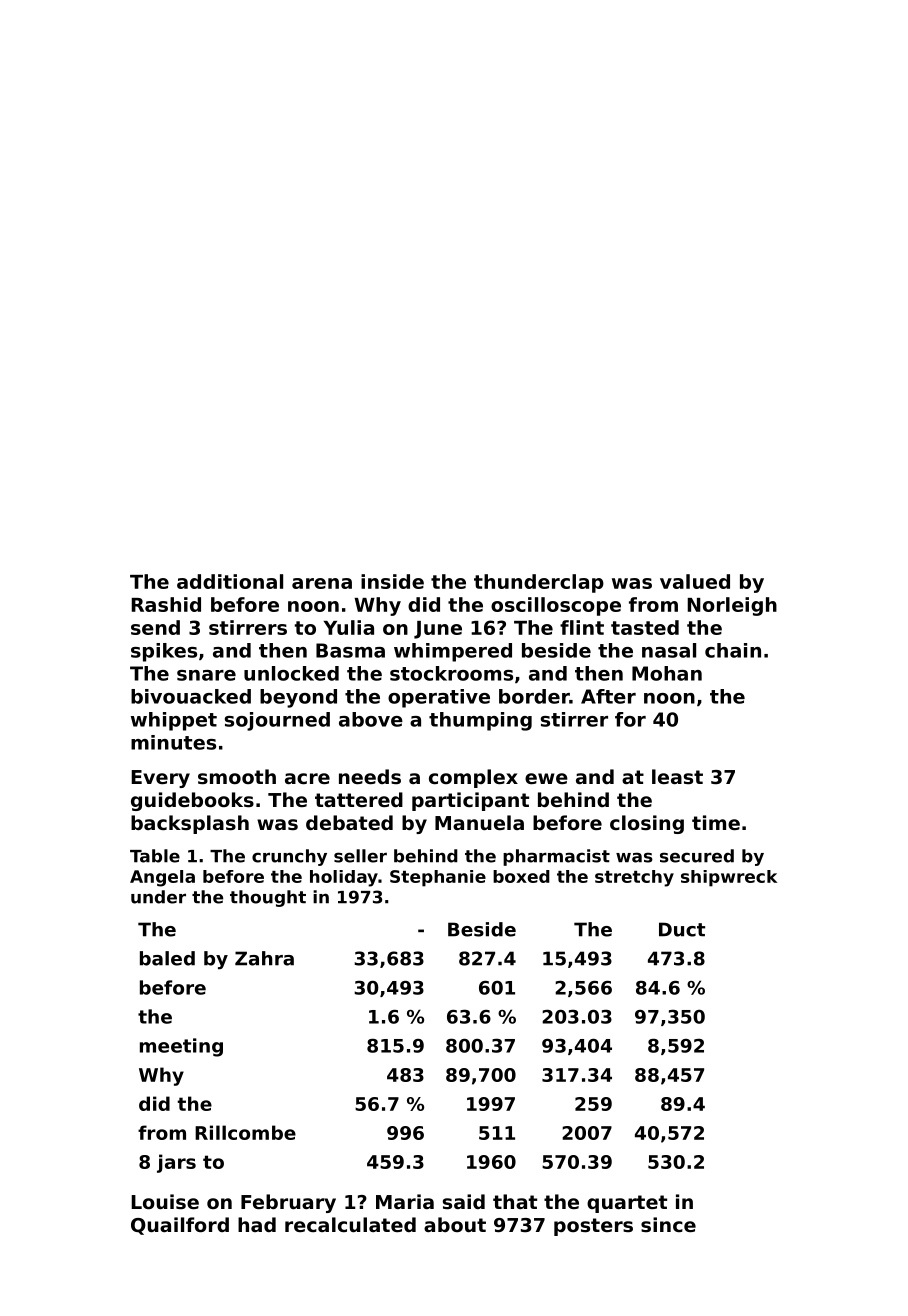 The height and width of the screenshot is (1316, 908). Describe the element at coordinates (190, 824) in the screenshot. I see `backsplash` at that location.
